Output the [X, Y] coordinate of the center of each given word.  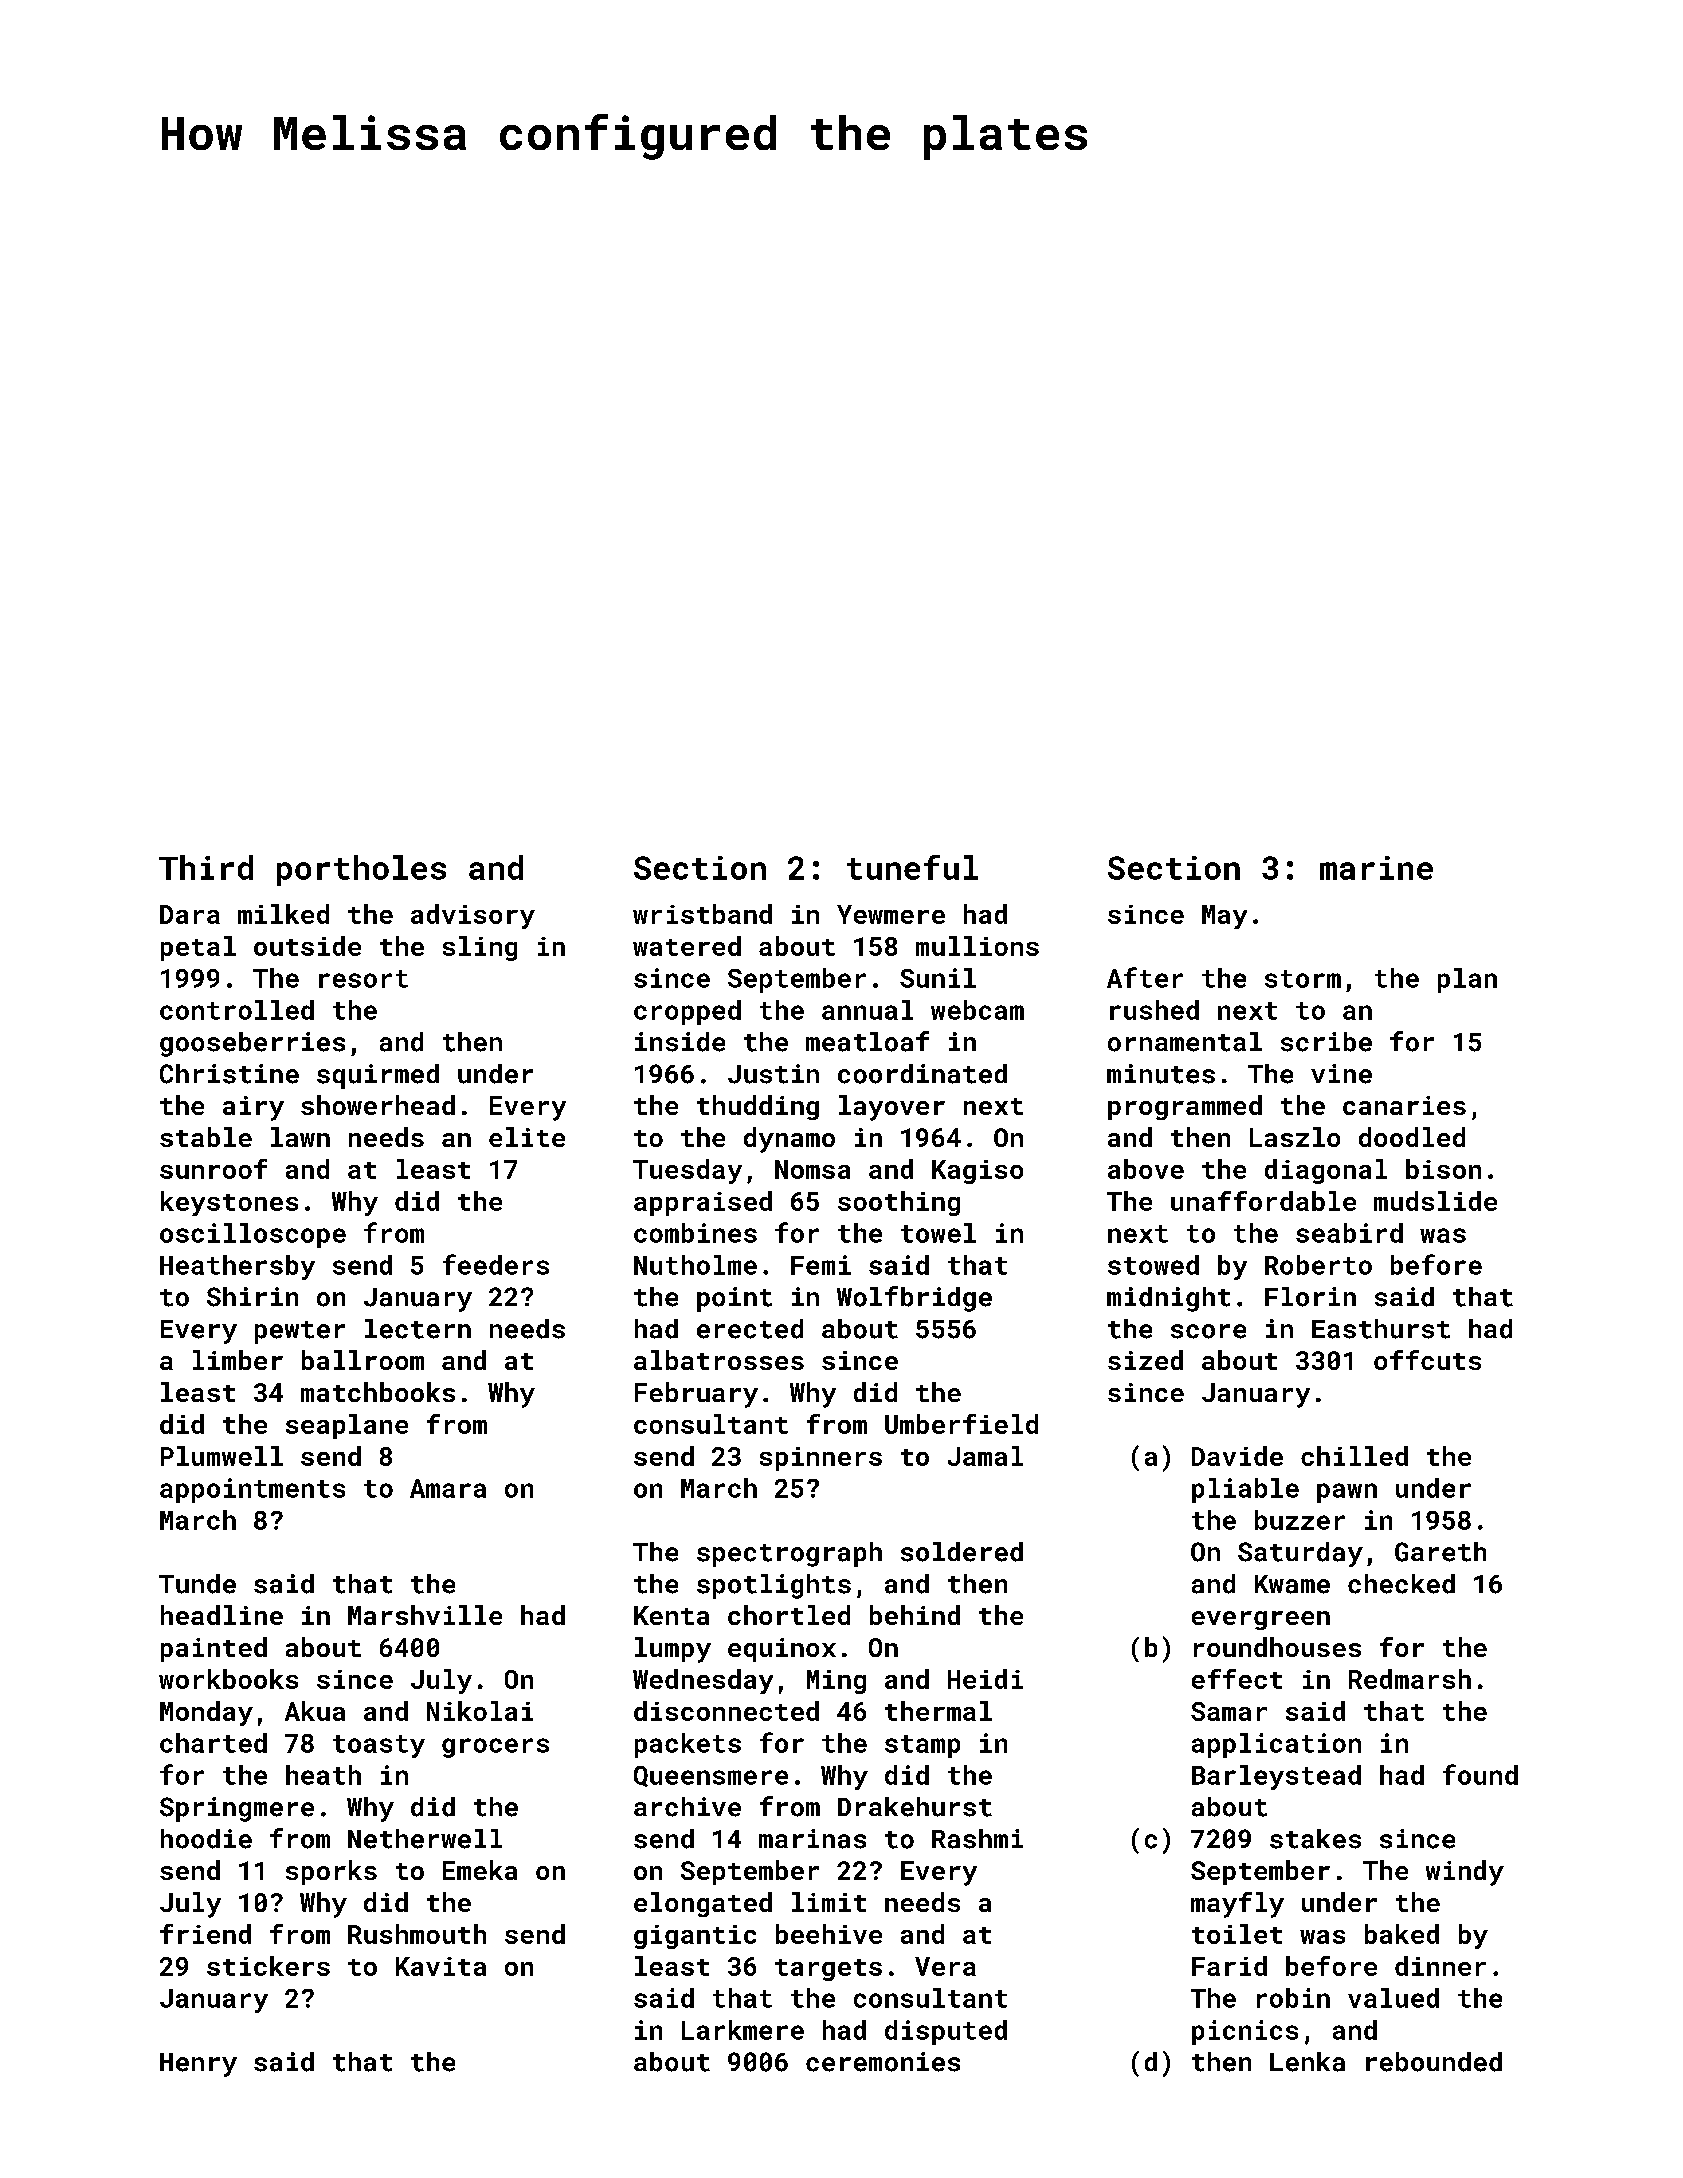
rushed [1154, 1010]
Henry [198, 2065]
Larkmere [743, 2030]
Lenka [1307, 2062]
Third [206, 867]
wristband [702, 914]
